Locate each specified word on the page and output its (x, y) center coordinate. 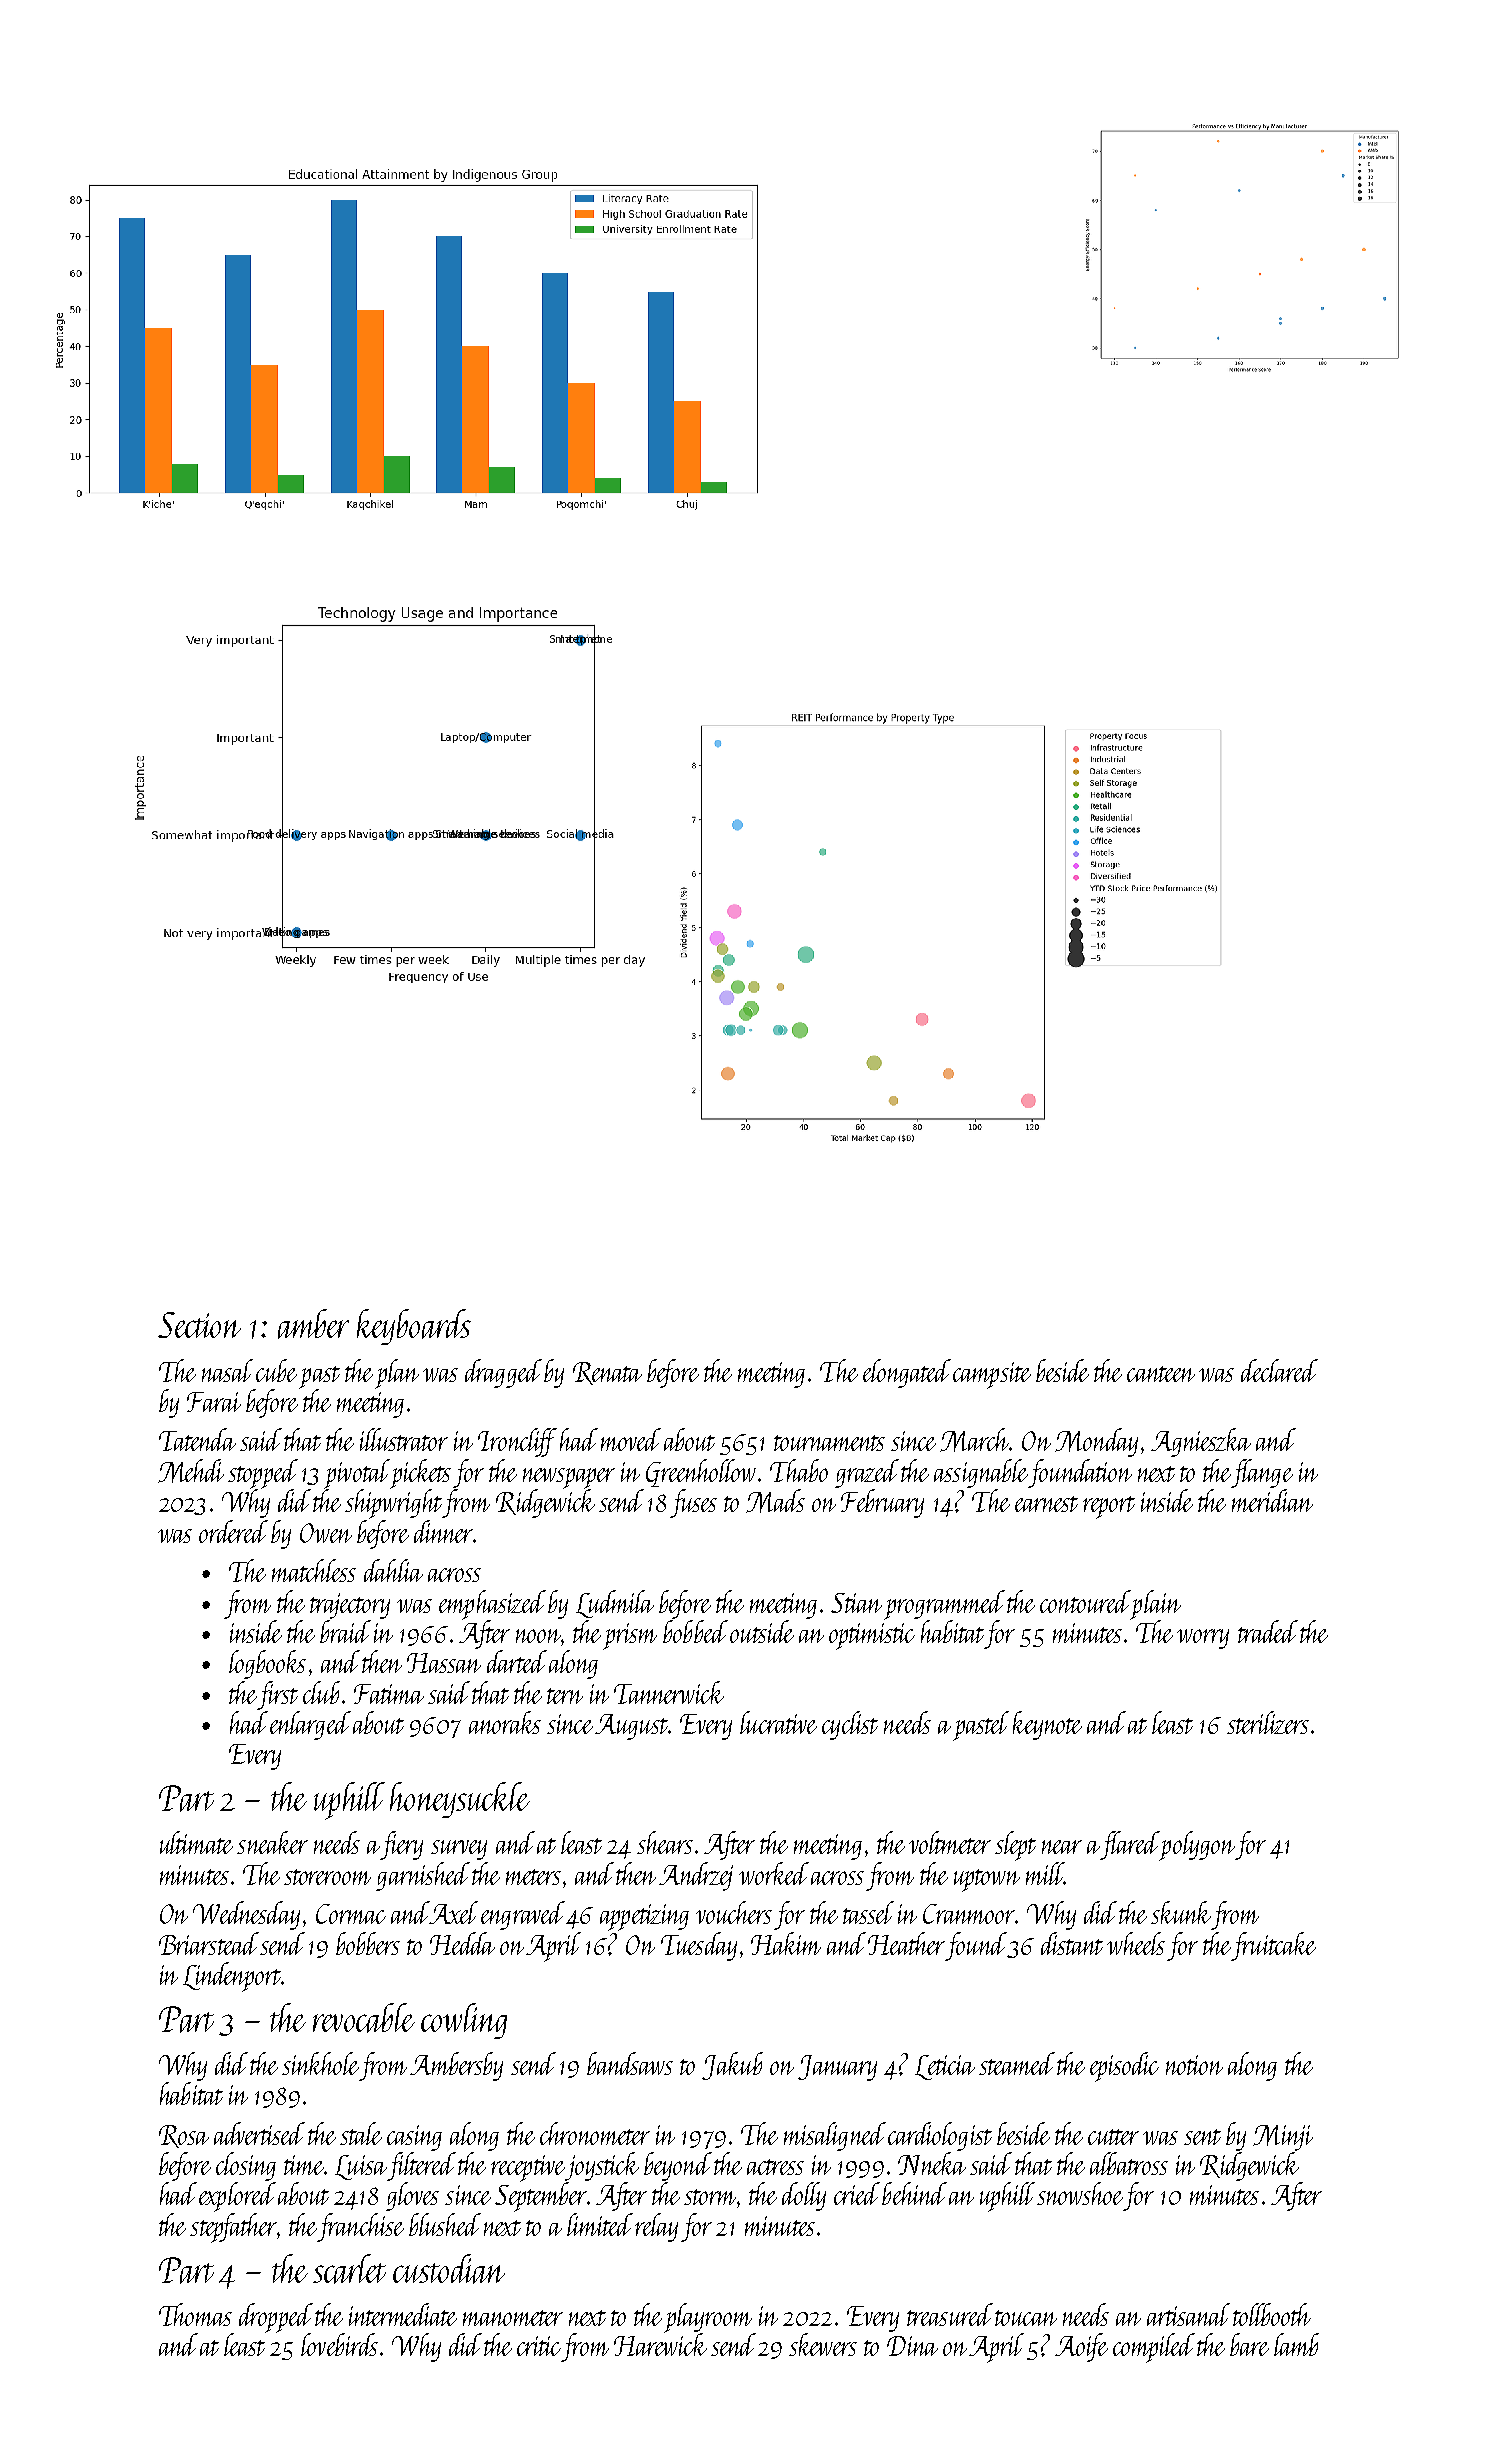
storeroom (327, 1877)
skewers (823, 2344)
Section (199, 1325)
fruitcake (1273, 1946)
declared (1279, 1370)
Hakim (786, 1943)
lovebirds (339, 2344)
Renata (607, 1373)
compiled (1154, 2348)
